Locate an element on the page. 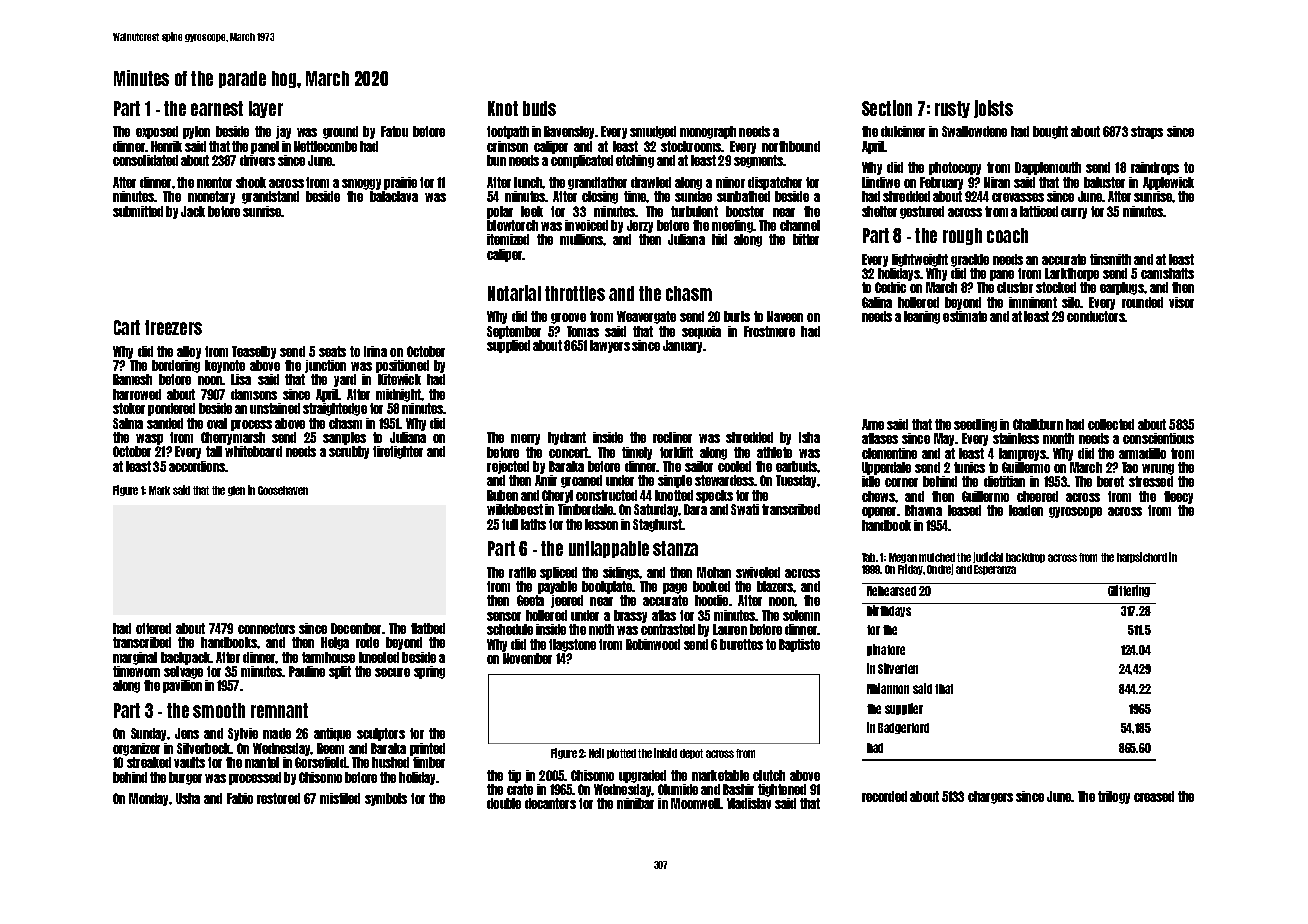 The height and width of the image is (924, 1308). chargers is located at coordinates (990, 797).
